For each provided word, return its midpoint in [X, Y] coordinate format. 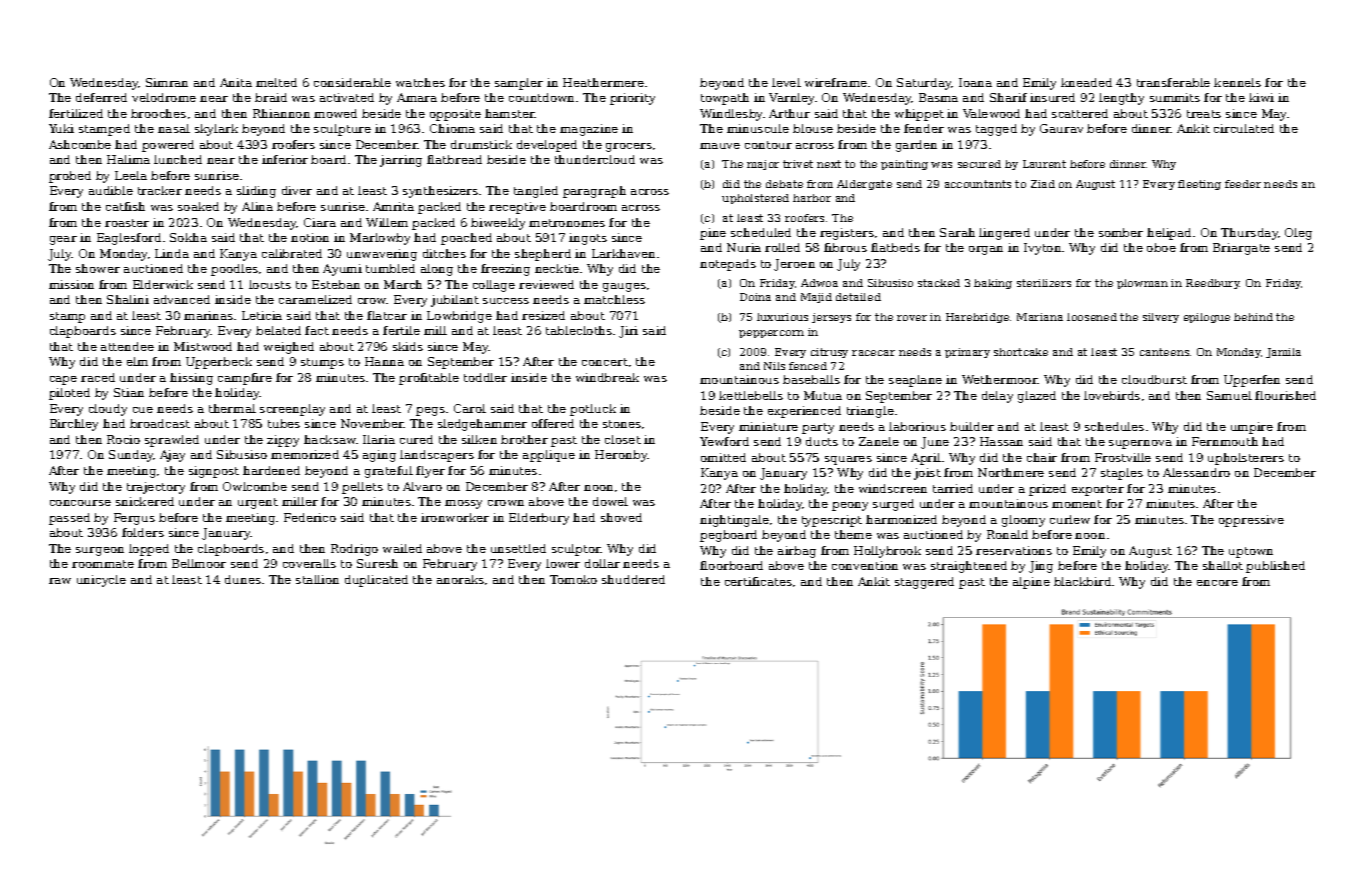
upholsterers [1246, 459]
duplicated [376, 581]
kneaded [1086, 82]
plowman [1142, 284]
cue [143, 410]
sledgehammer [482, 425]
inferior [285, 159]
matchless [614, 299]
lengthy [1121, 99]
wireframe [836, 82]
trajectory [156, 488]
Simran [167, 82]
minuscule [758, 128]
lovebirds [1112, 395]
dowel [610, 501]
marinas [208, 315]
